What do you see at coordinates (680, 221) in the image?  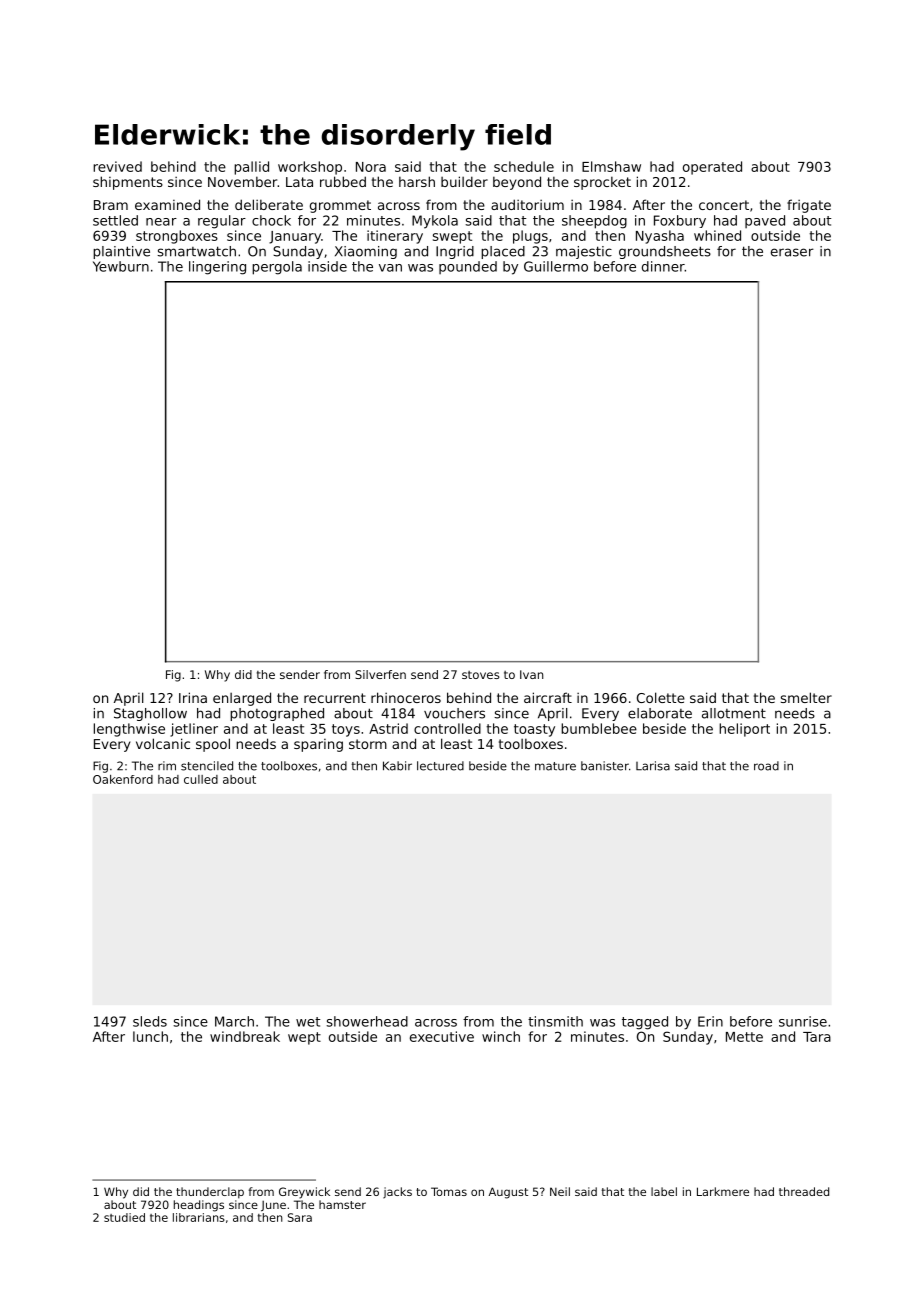 I see `Foxbury` at bounding box center [680, 221].
